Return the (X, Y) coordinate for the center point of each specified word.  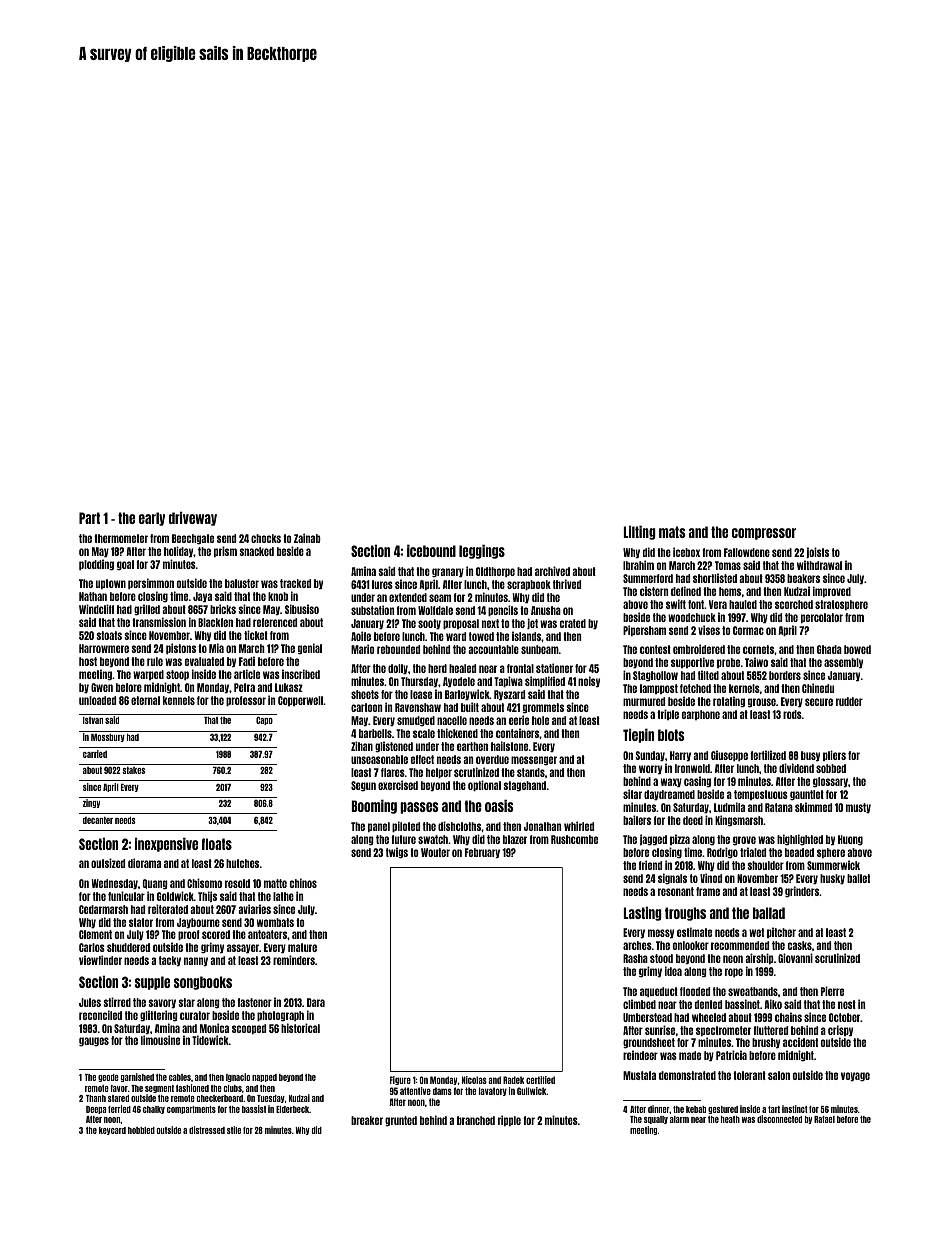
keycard (112, 1131)
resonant (676, 891)
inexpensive (166, 844)
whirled (579, 826)
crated (573, 623)
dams (442, 1091)
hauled (743, 604)
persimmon (151, 583)
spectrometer (723, 1031)
